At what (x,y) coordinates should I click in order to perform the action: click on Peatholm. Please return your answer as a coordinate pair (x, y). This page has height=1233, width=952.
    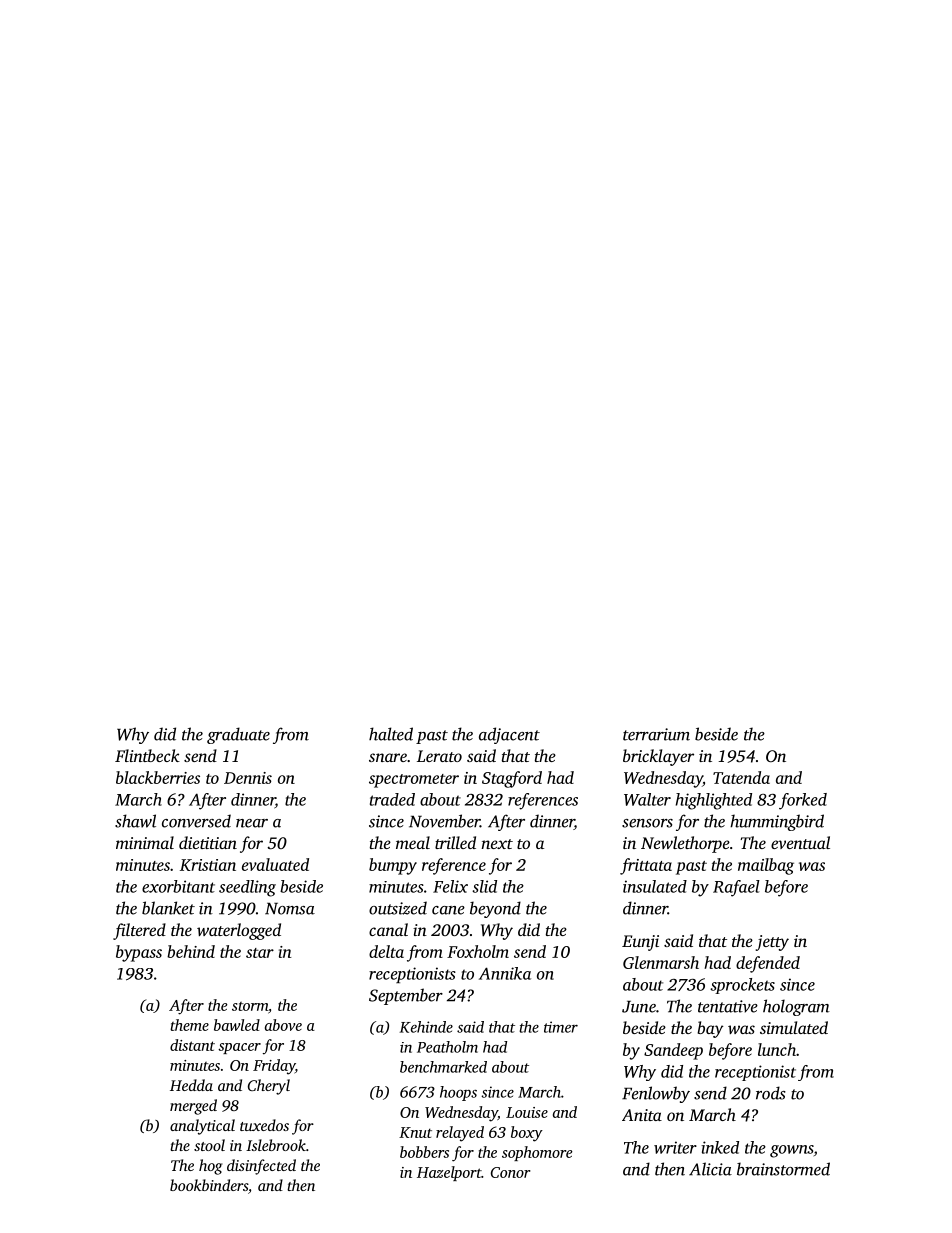
    Looking at the image, I should click on (447, 1047).
